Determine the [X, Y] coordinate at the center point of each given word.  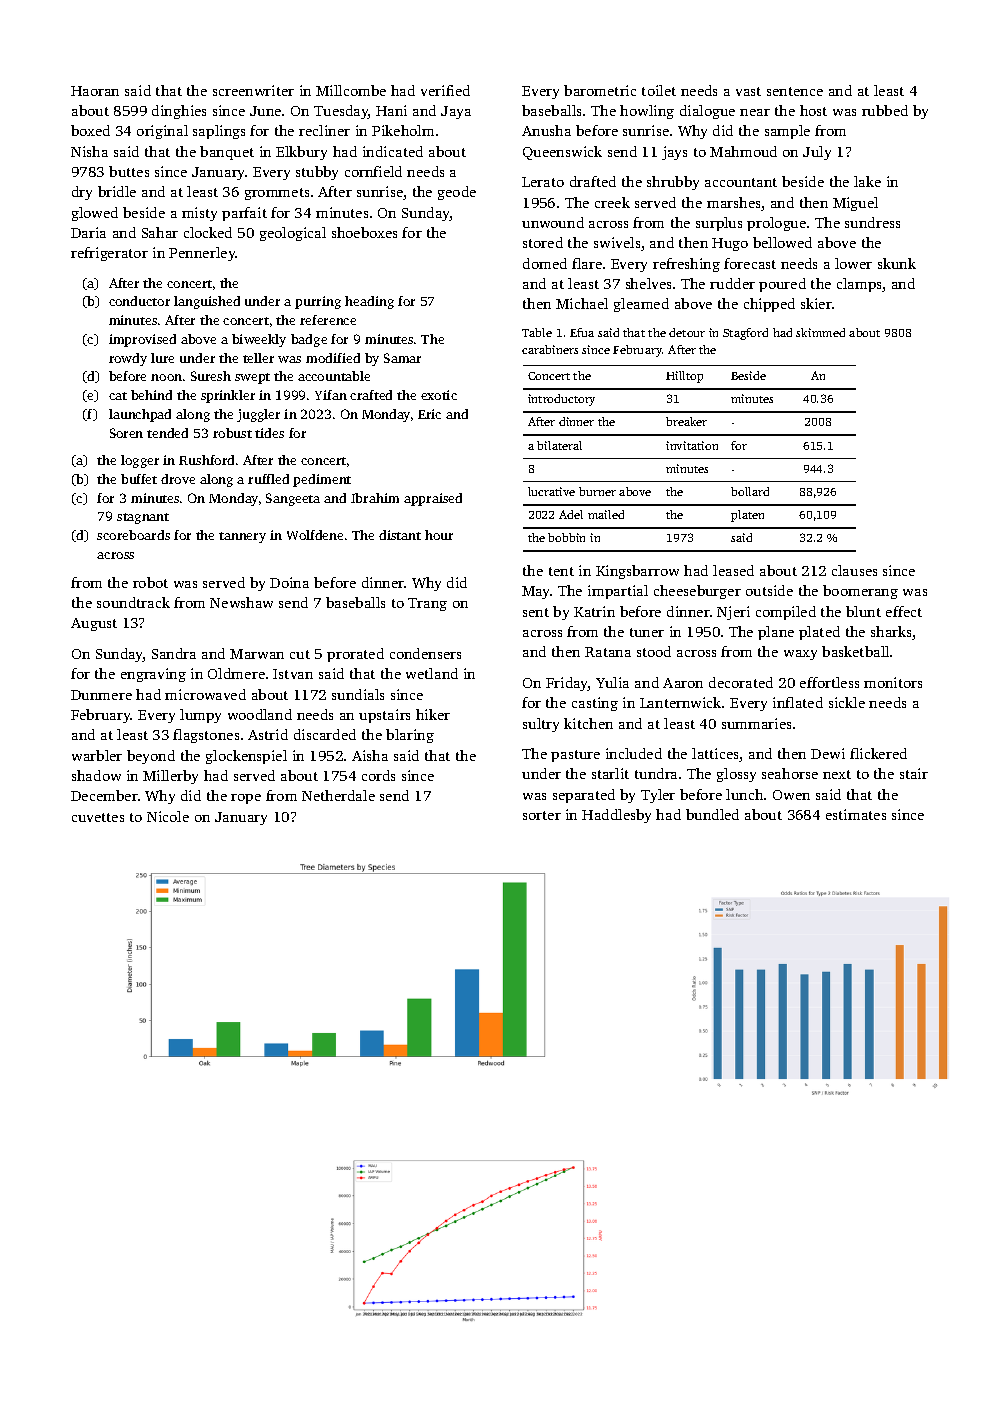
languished [207, 302]
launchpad [140, 415]
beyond [151, 757]
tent [561, 571]
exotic [439, 395]
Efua [582, 332]
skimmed [820, 332]
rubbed [885, 110]
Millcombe [351, 90]
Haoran [95, 91]
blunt [863, 611]
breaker [686, 421]
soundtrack [133, 602]
